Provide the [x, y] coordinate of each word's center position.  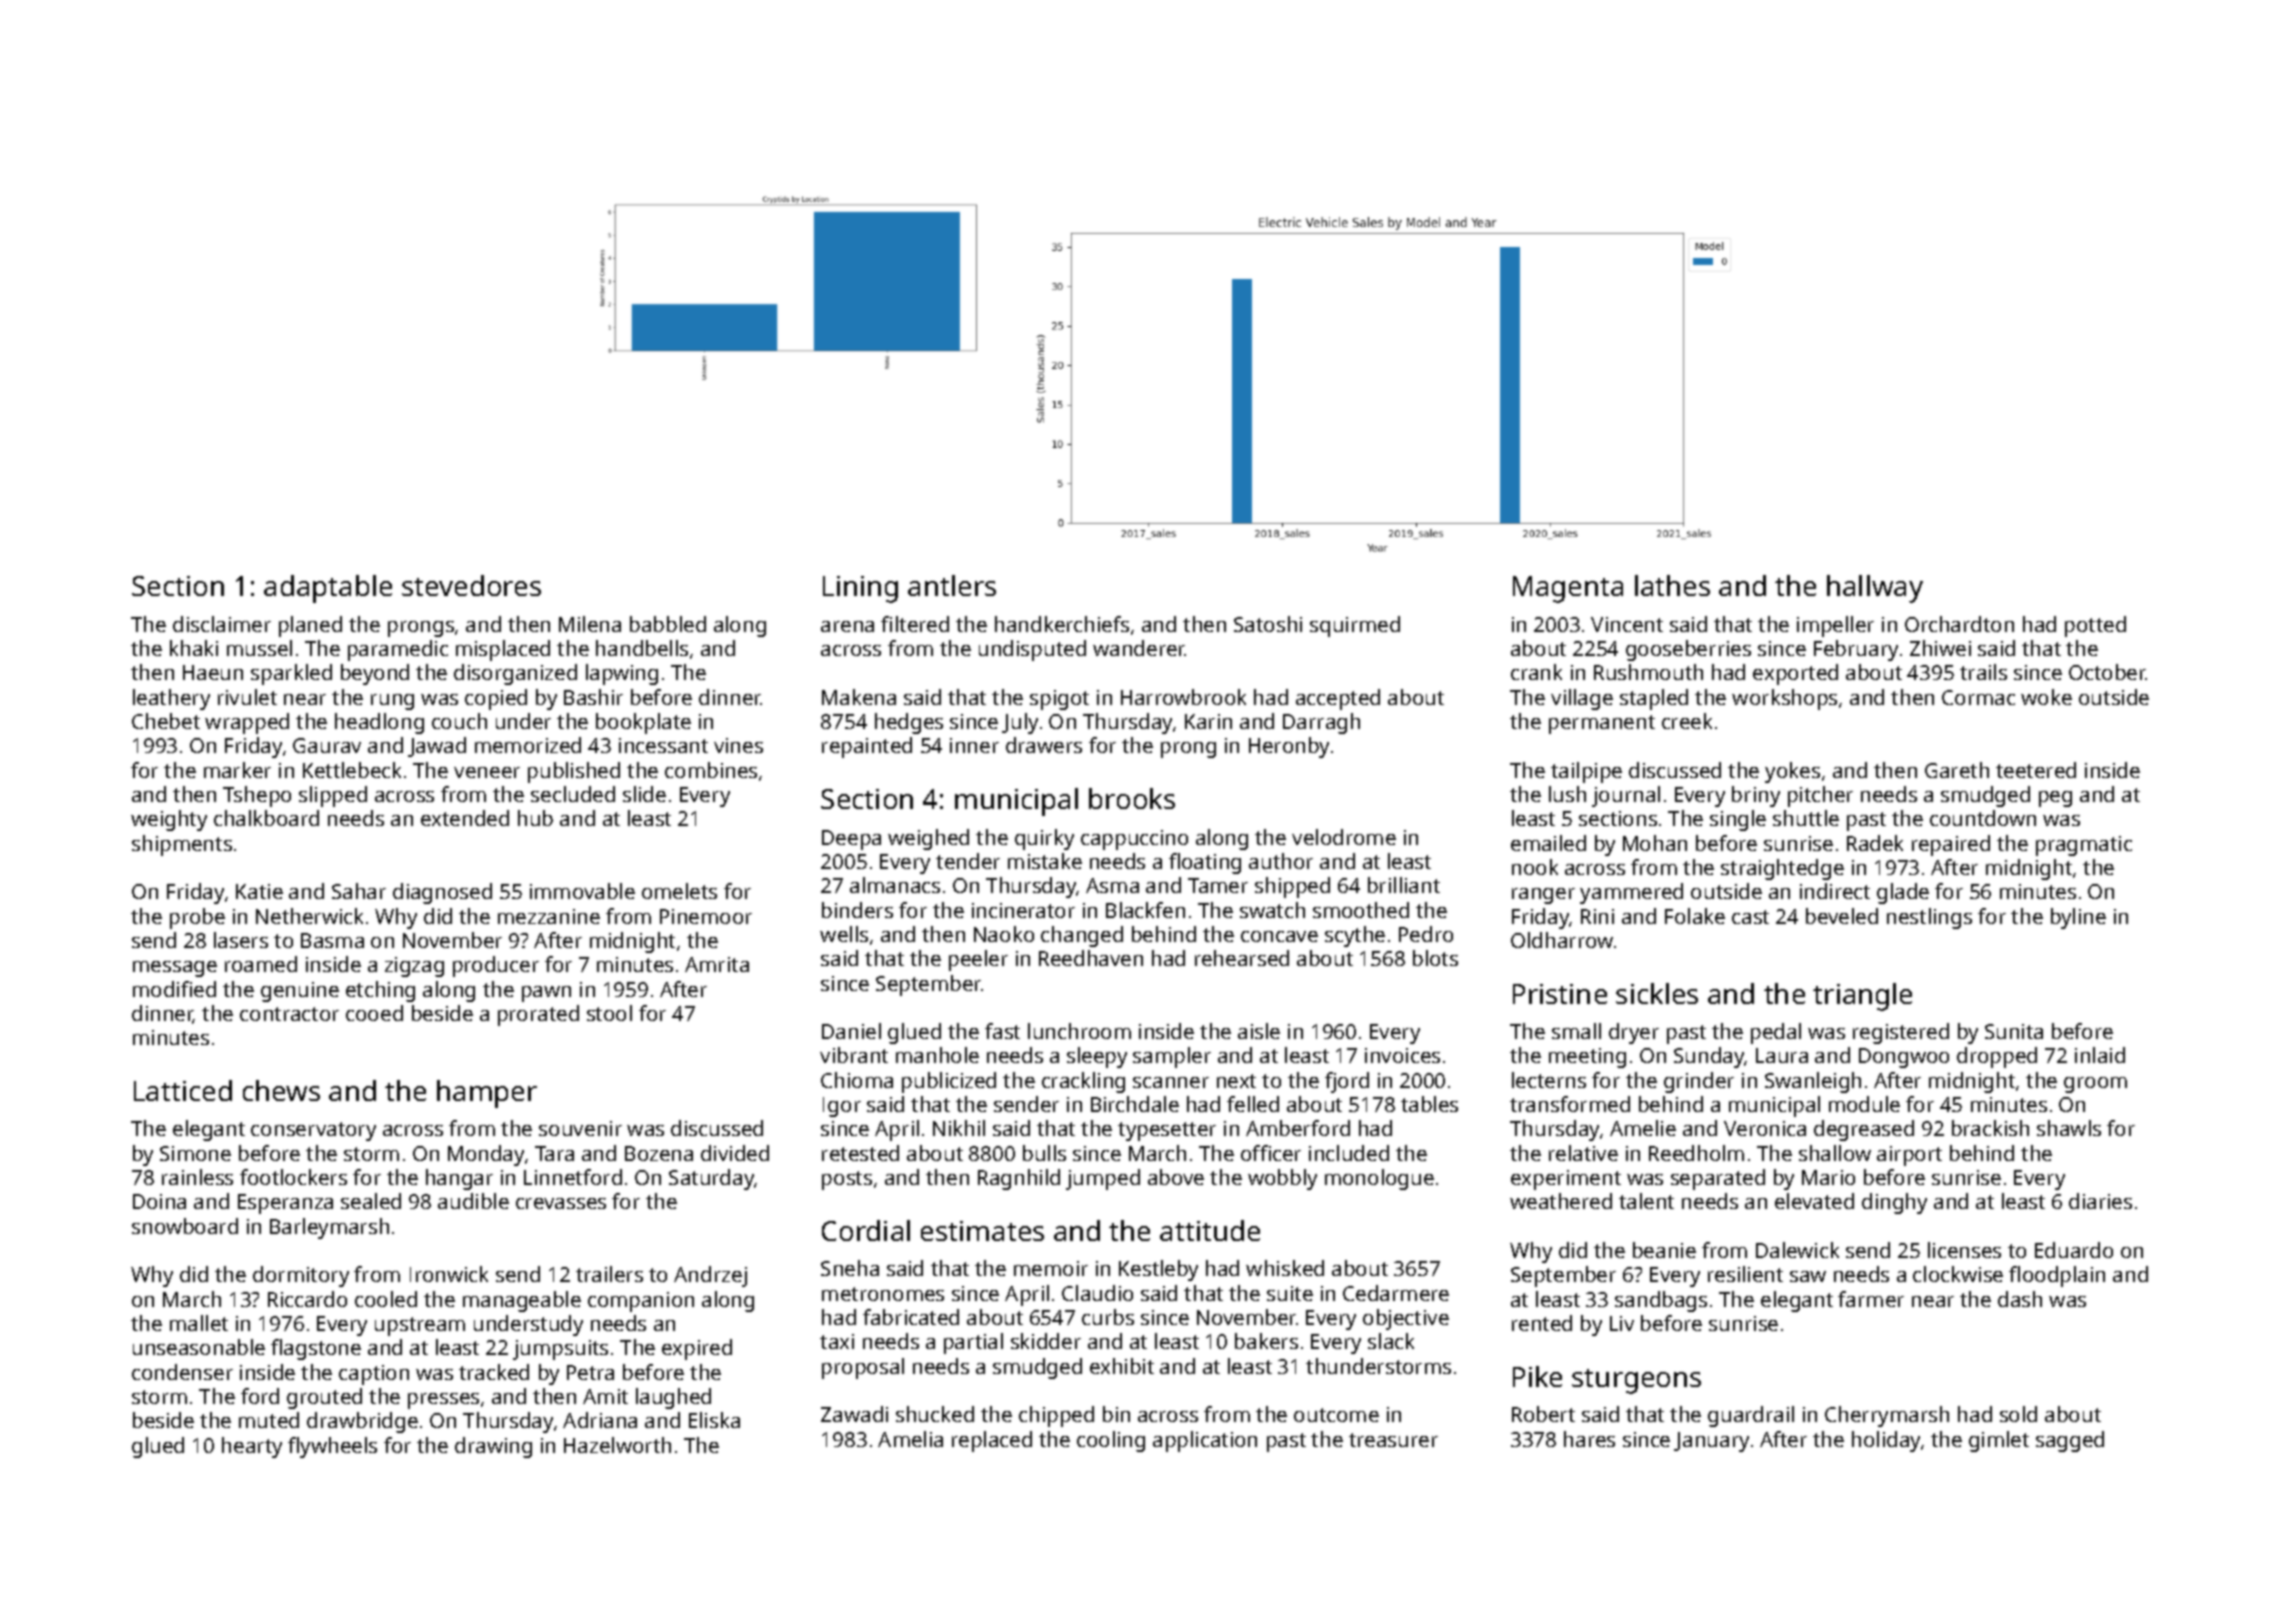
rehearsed [1242, 958]
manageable [522, 1301]
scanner [1171, 1082]
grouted [324, 1398]
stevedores [471, 585]
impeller [1835, 626]
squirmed [1355, 626]
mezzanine [549, 916]
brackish [1990, 1128]
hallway [1875, 589]
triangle [1862, 997]
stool [609, 1013]
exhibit [1122, 1366]
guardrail [1751, 1416]
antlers [952, 585]
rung [392, 702]
